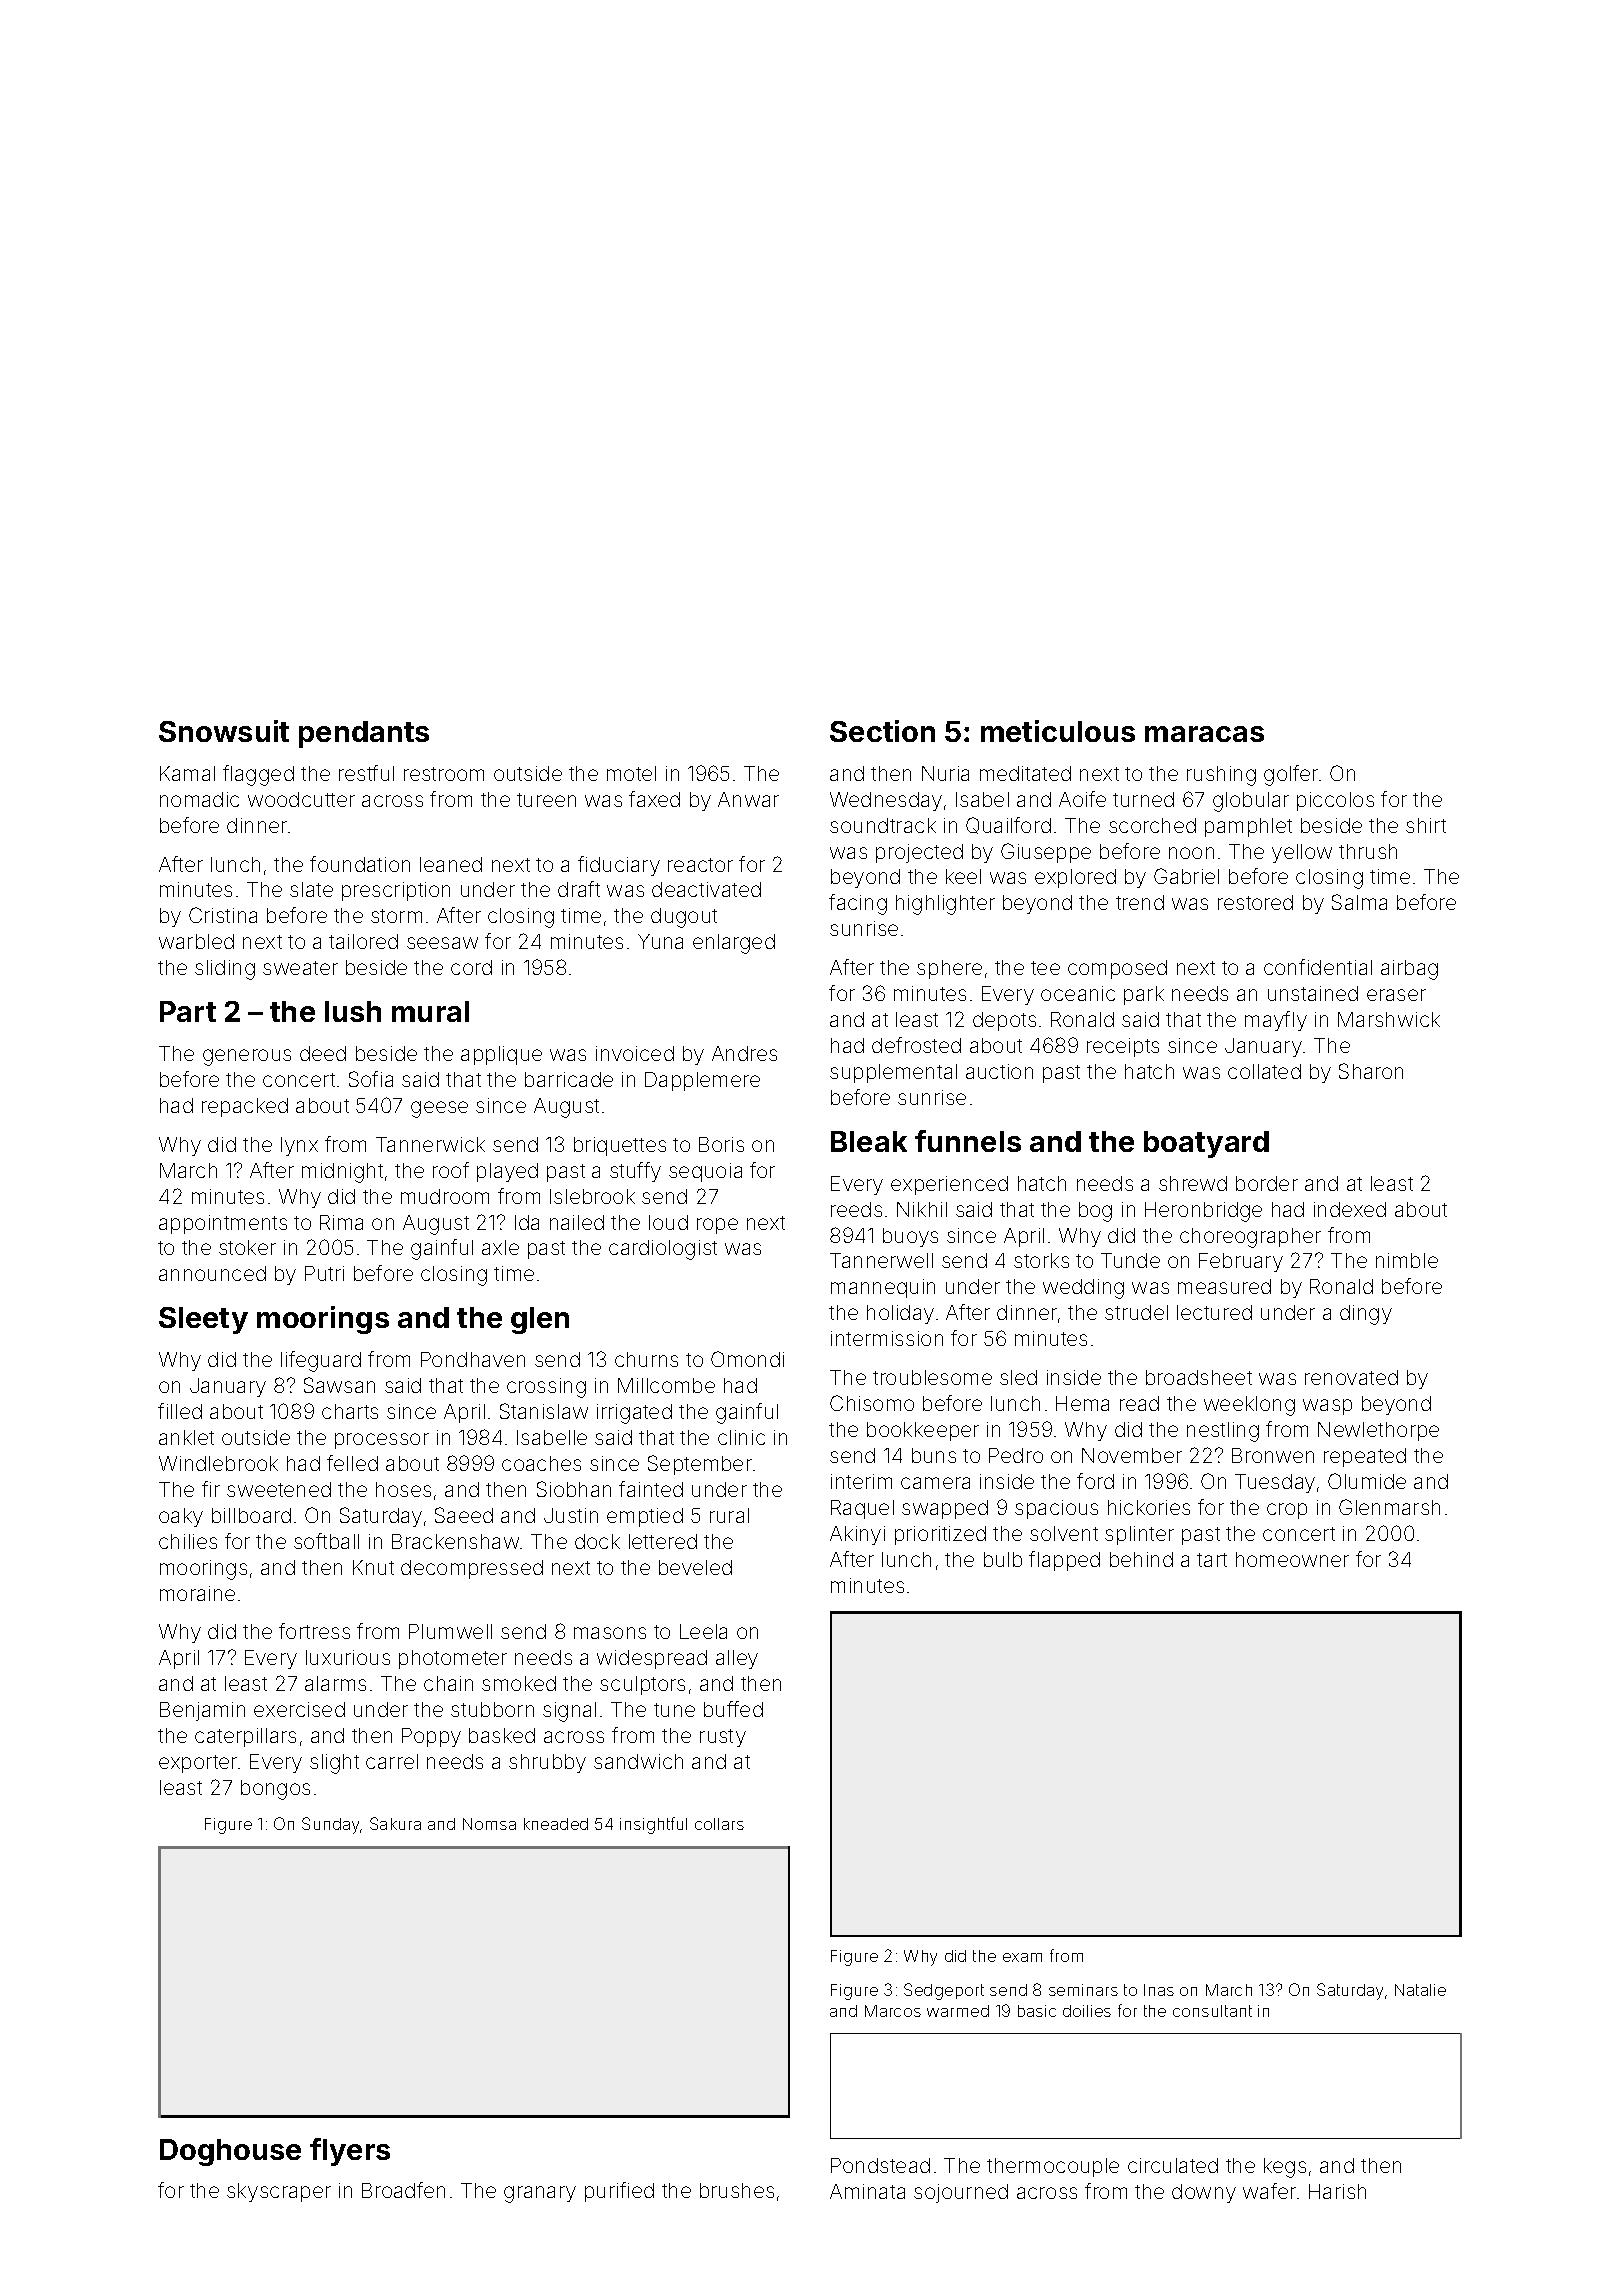  What do you see at coordinates (251, 1515) in the screenshot?
I see `billboard` at bounding box center [251, 1515].
